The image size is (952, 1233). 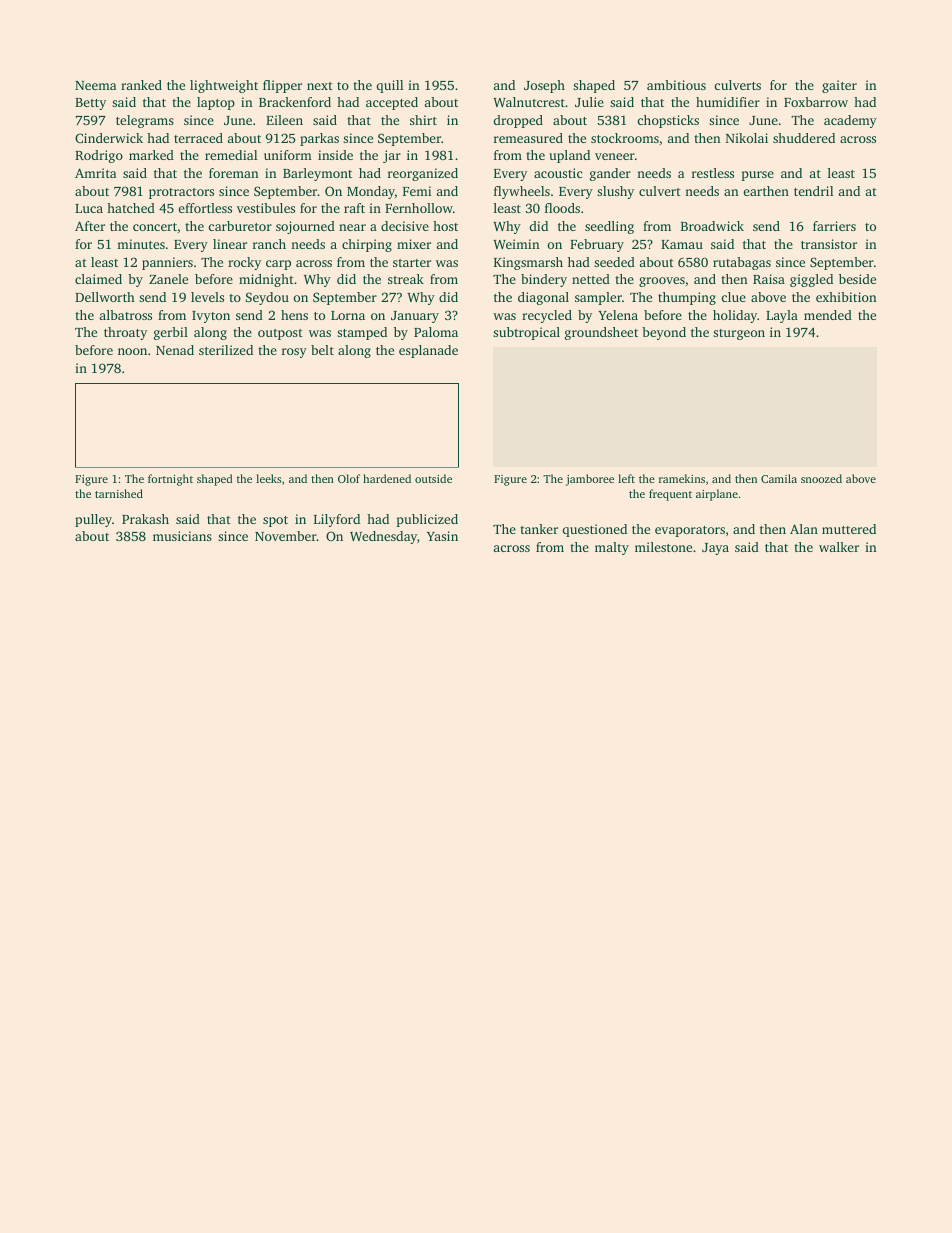 What do you see at coordinates (850, 121) in the screenshot?
I see `academy` at bounding box center [850, 121].
